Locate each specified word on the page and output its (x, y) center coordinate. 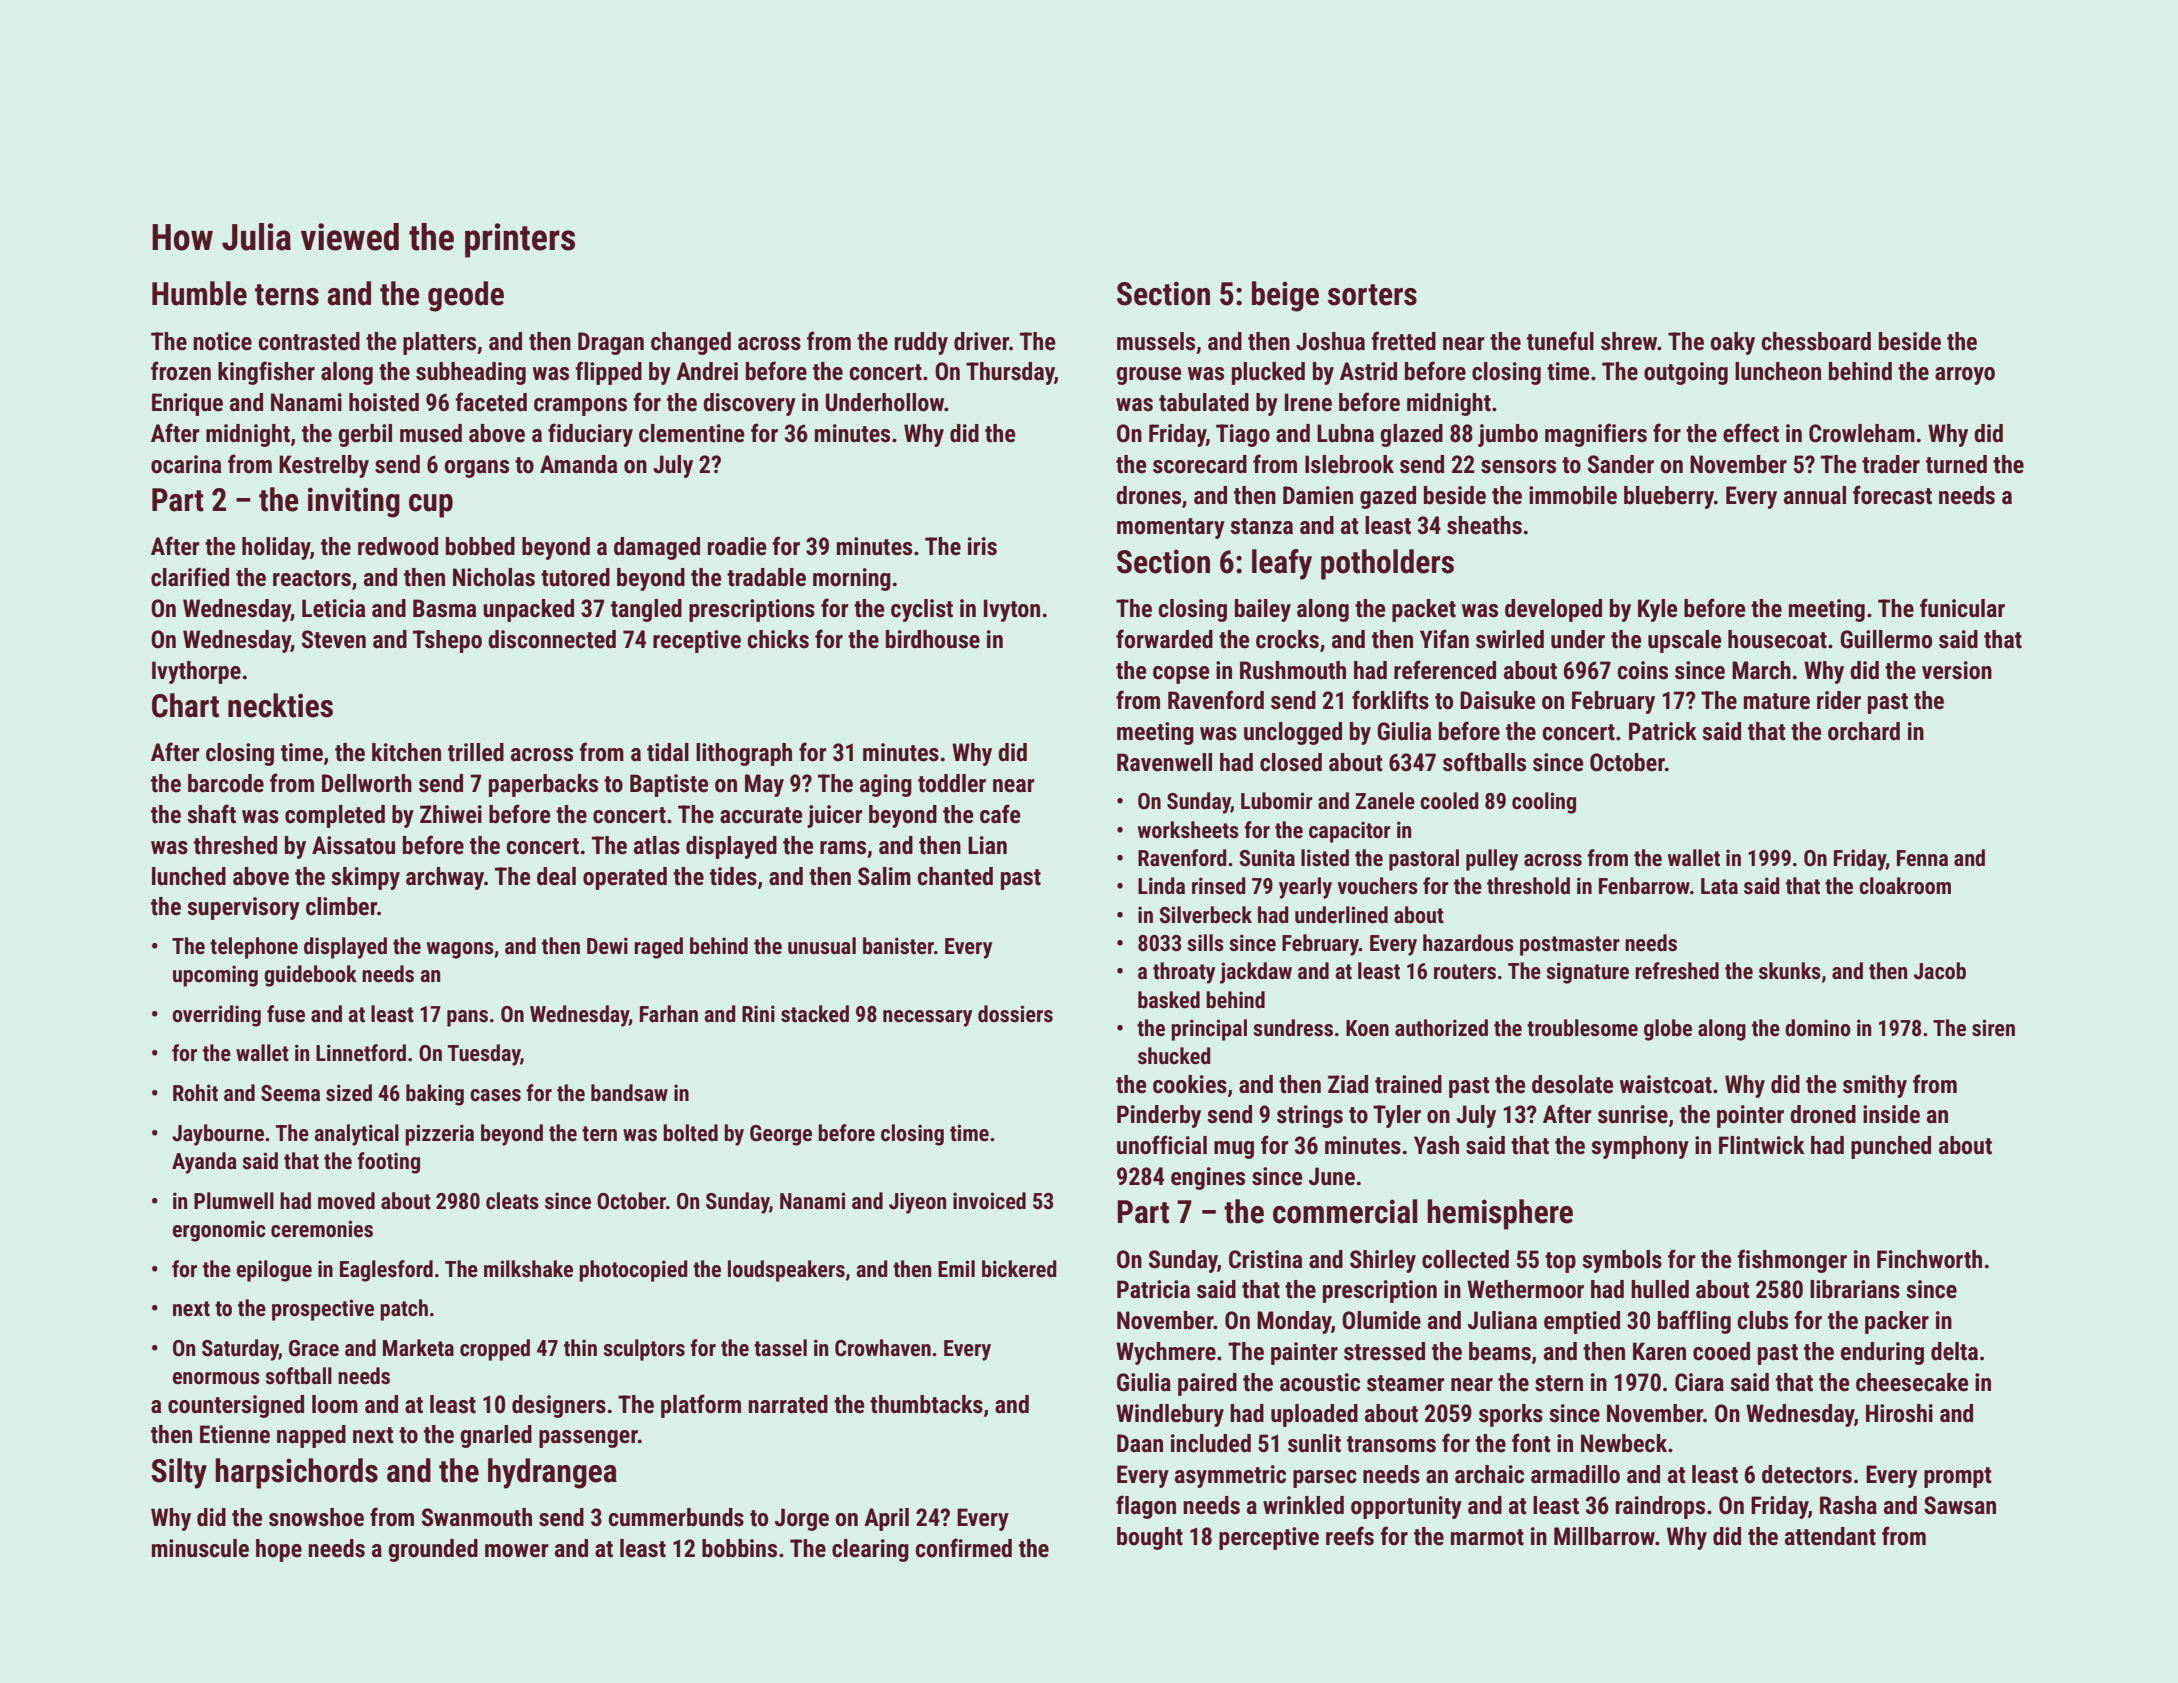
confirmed (963, 1548)
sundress (1293, 1028)
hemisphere (1500, 1214)
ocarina (186, 464)
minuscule (200, 1548)
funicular (1962, 608)
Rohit (195, 1093)
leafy (1282, 564)
